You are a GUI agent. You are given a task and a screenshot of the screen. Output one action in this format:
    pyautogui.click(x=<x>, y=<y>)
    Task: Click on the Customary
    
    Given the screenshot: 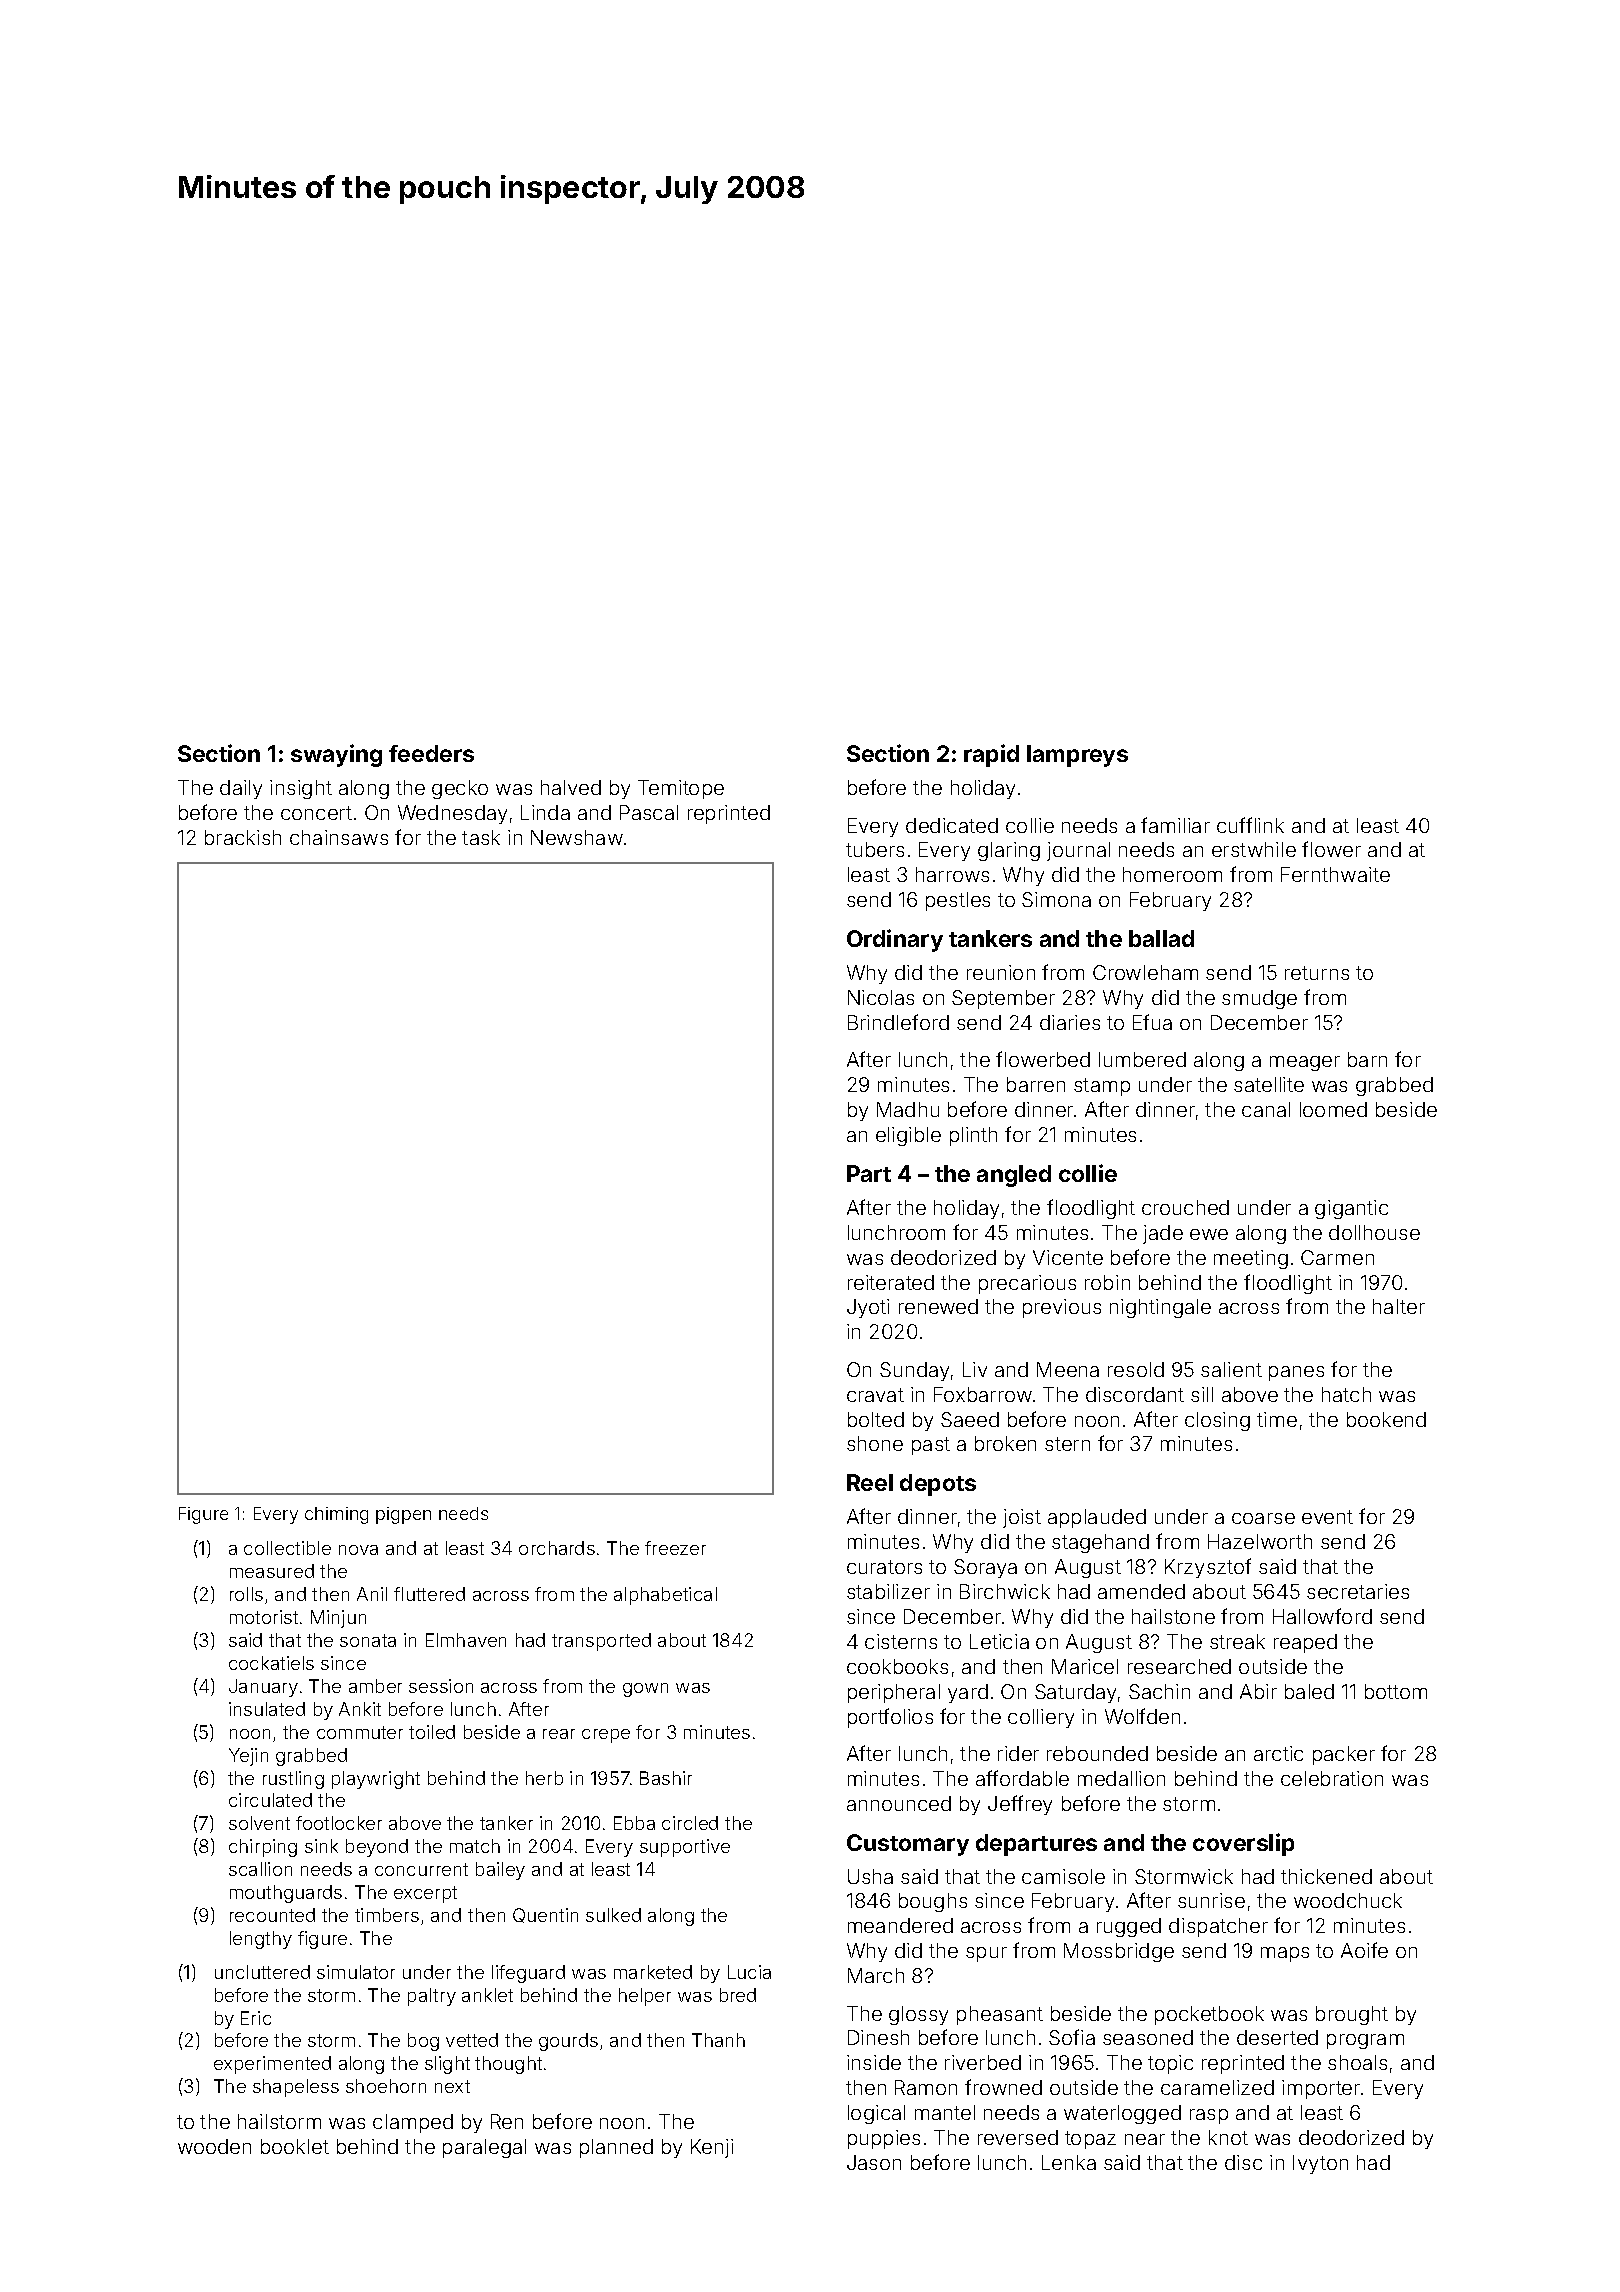 What is the action you would take?
    pyautogui.click(x=908, y=1845)
